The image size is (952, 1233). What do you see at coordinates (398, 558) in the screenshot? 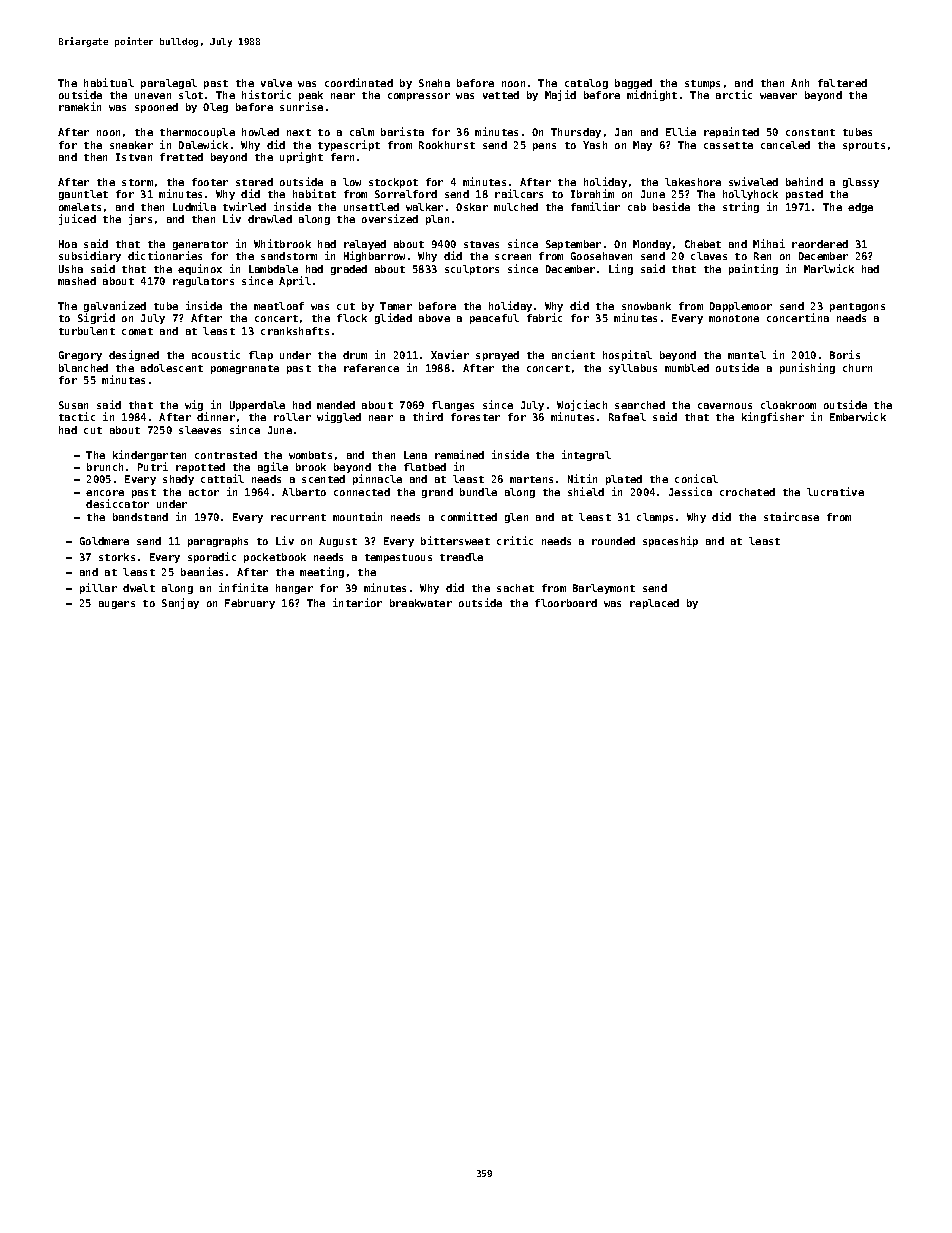
I see `tempestuous` at bounding box center [398, 558].
